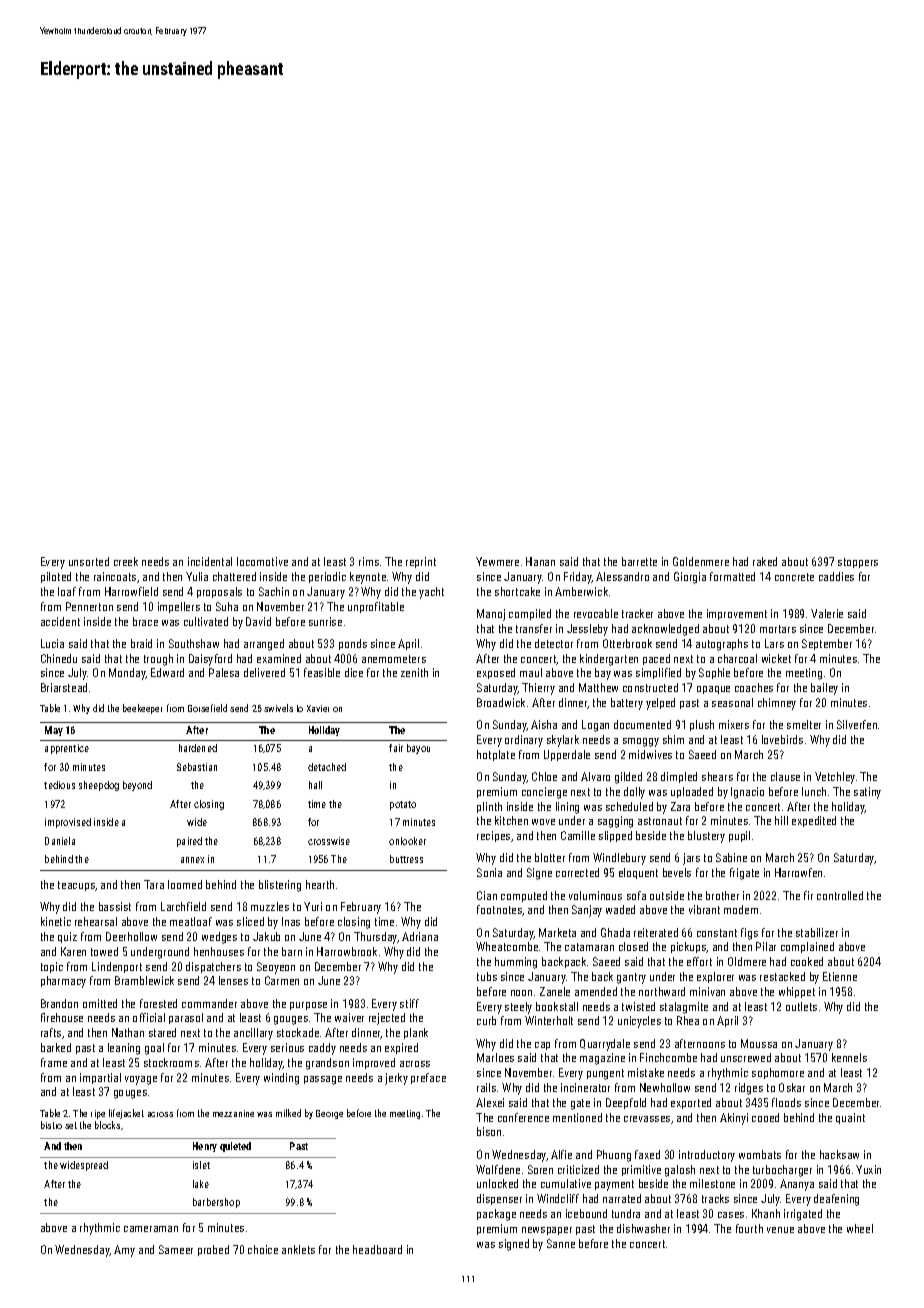 Image resolution: width=924 pixels, height=1308 pixels. What do you see at coordinates (746, 1057) in the screenshot?
I see `unscrewed` at bounding box center [746, 1057].
